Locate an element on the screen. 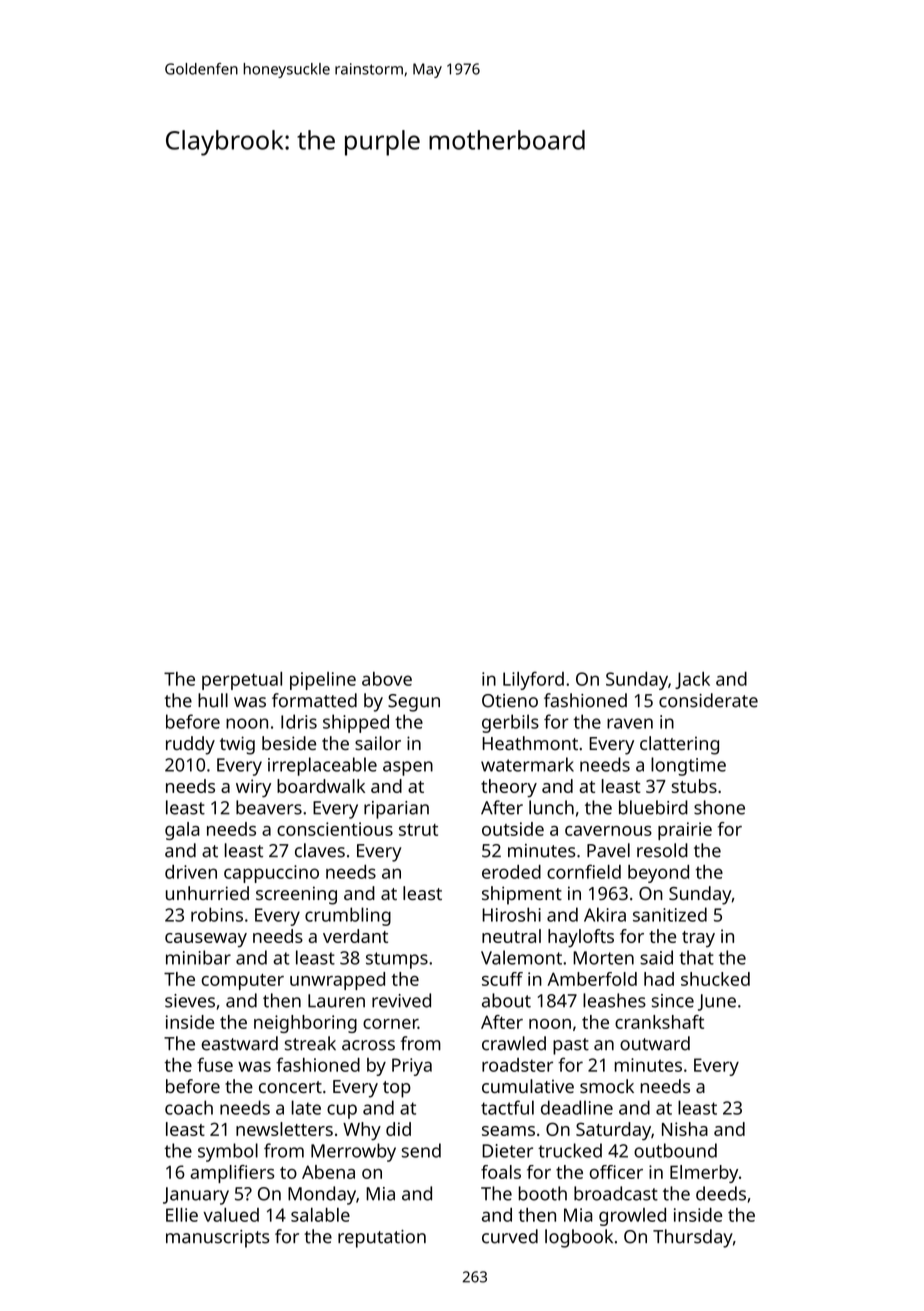 The height and width of the screenshot is (1311, 924). manuscripts is located at coordinates (218, 1239).
